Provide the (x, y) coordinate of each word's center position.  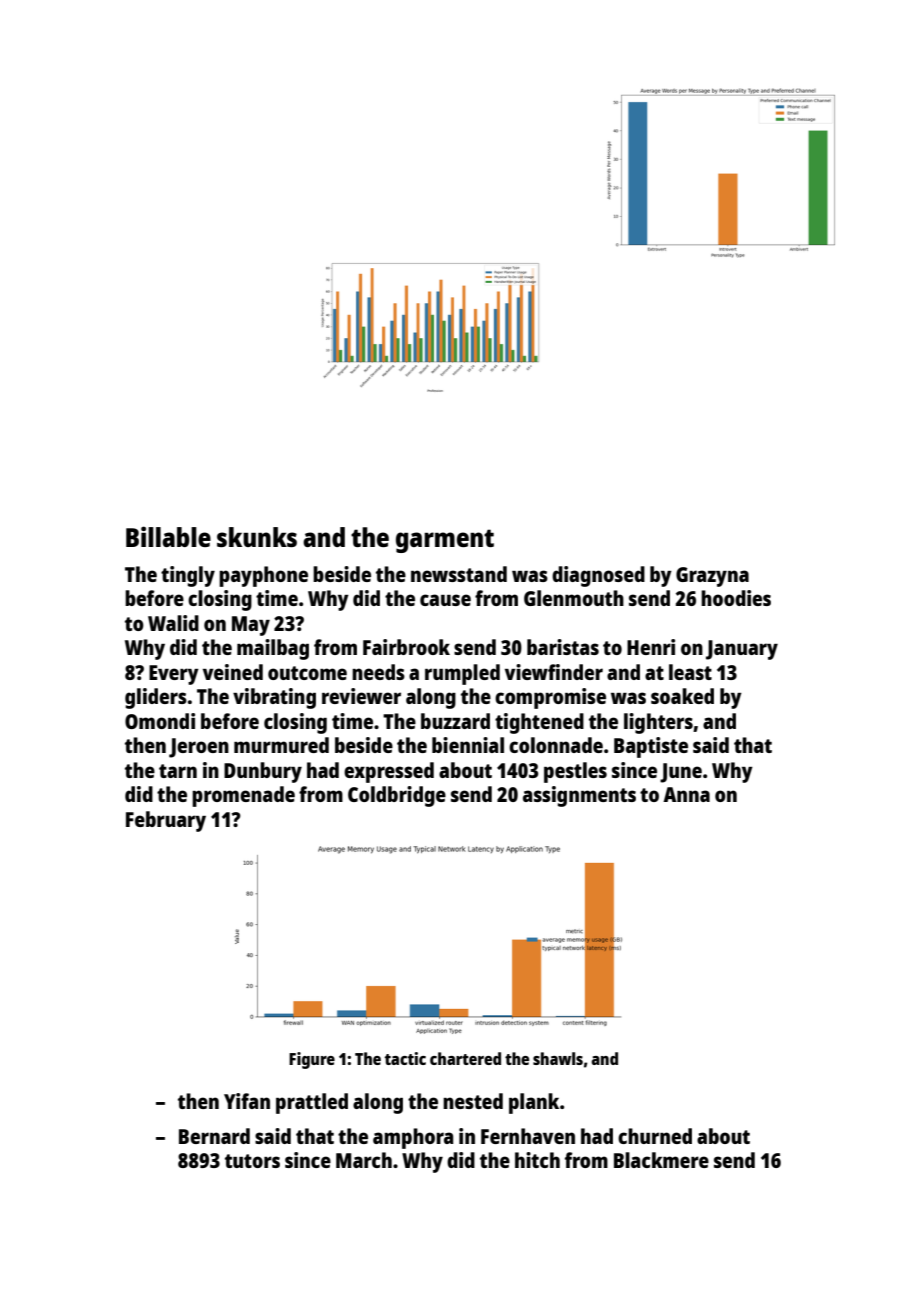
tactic (405, 1058)
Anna (686, 794)
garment (445, 541)
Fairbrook (406, 647)
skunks (257, 537)
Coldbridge (397, 796)
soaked (682, 696)
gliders (156, 698)
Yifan (247, 1101)
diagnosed (598, 576)
